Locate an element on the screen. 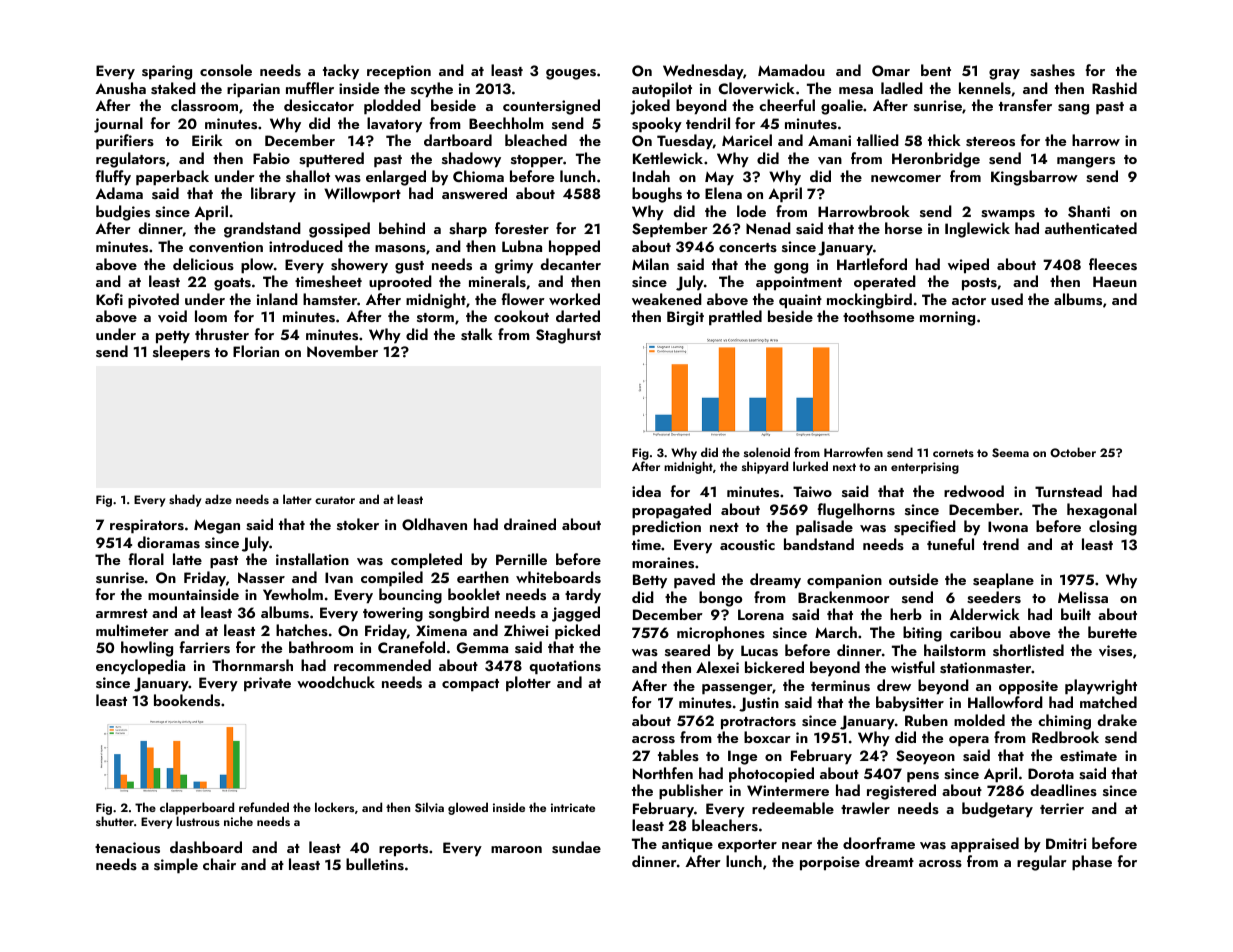  Florian is located at coordinates (256, 351).
